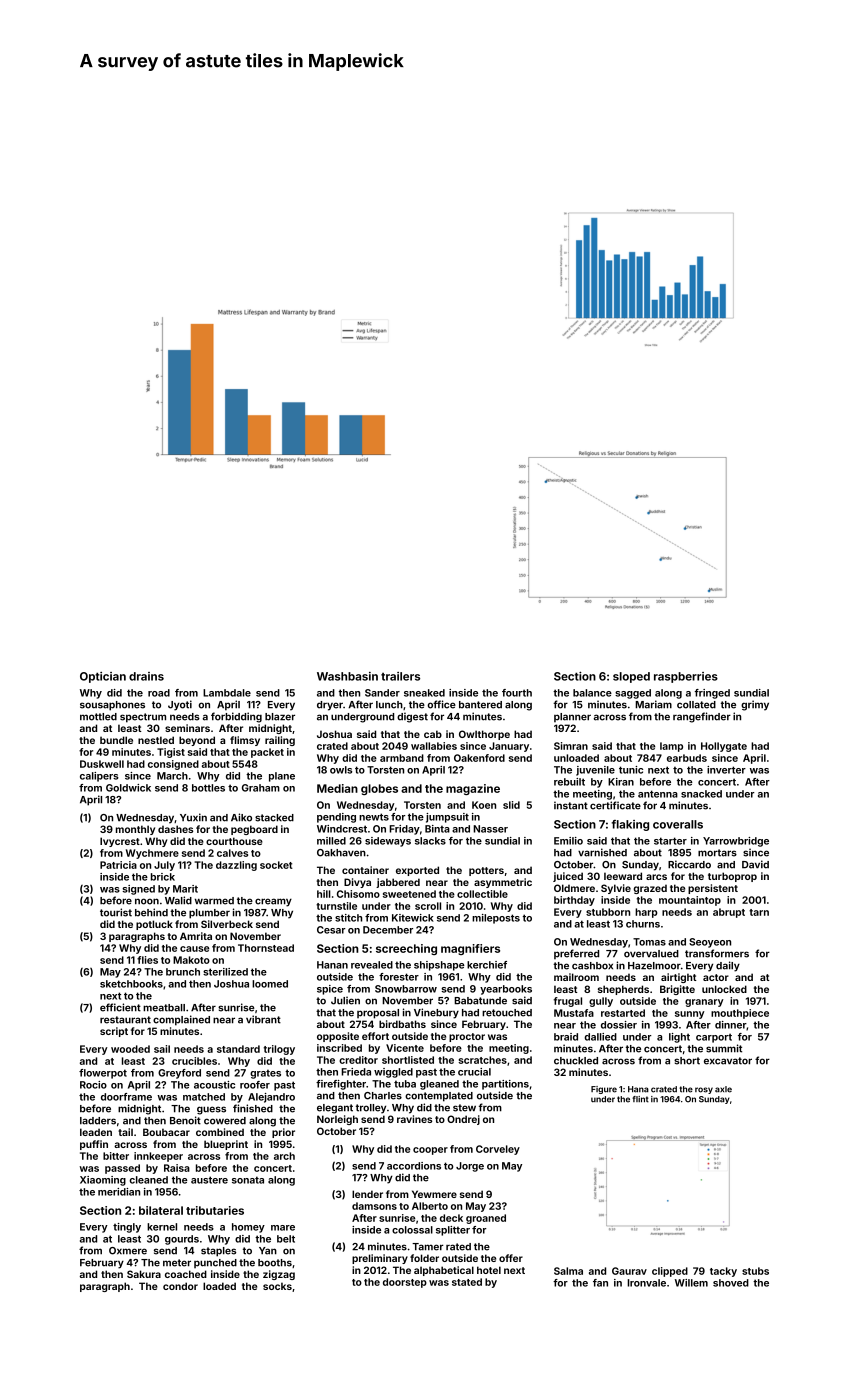 This image has width=849, height=1400. I want to click on sail, so click(162, 1049).
